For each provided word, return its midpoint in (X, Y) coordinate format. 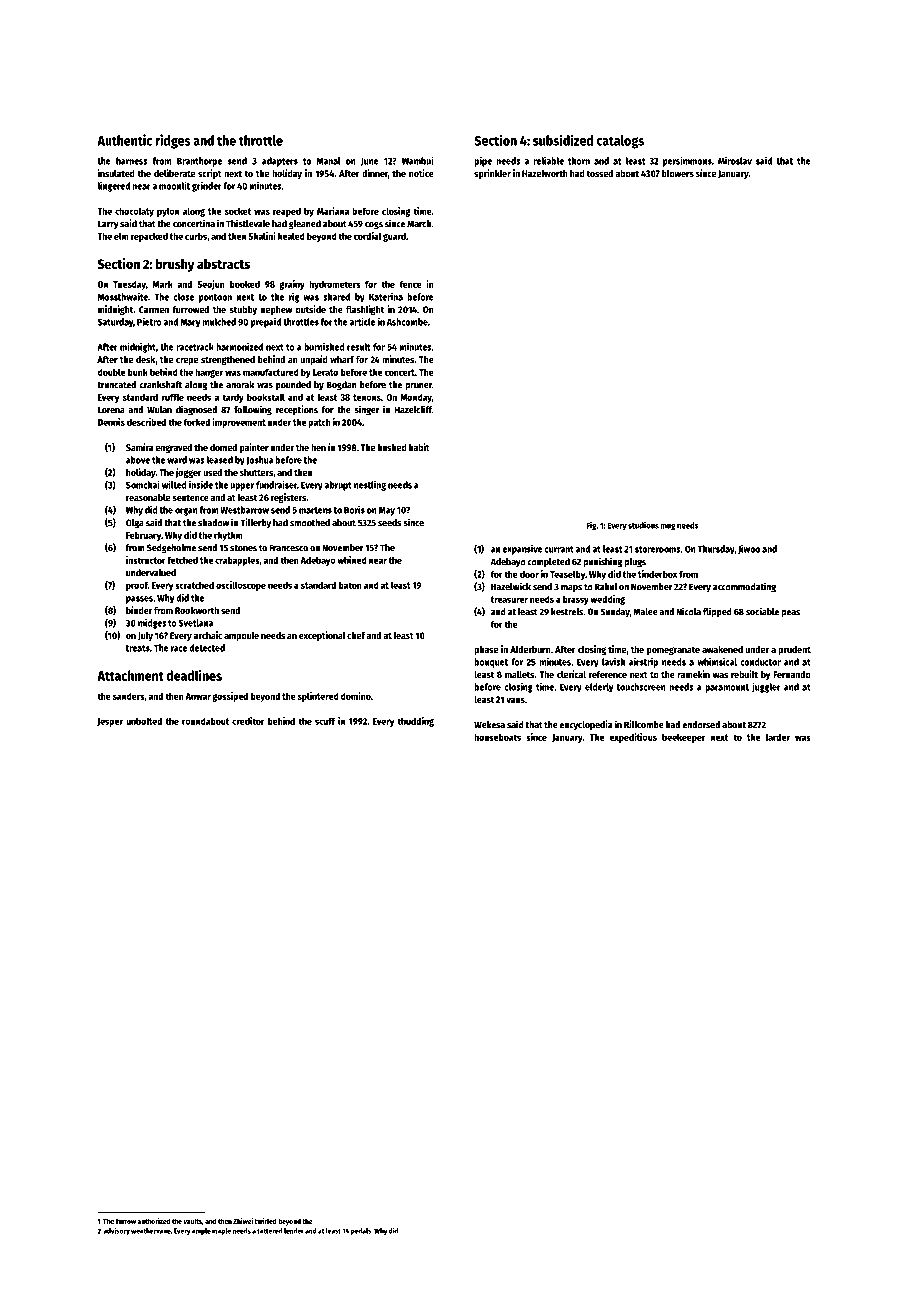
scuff (325, 721)
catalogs (620, 142)
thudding (415, 722)
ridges (173, 141)
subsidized (563, 140)
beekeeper (683, 738)
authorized (153, 1221)
